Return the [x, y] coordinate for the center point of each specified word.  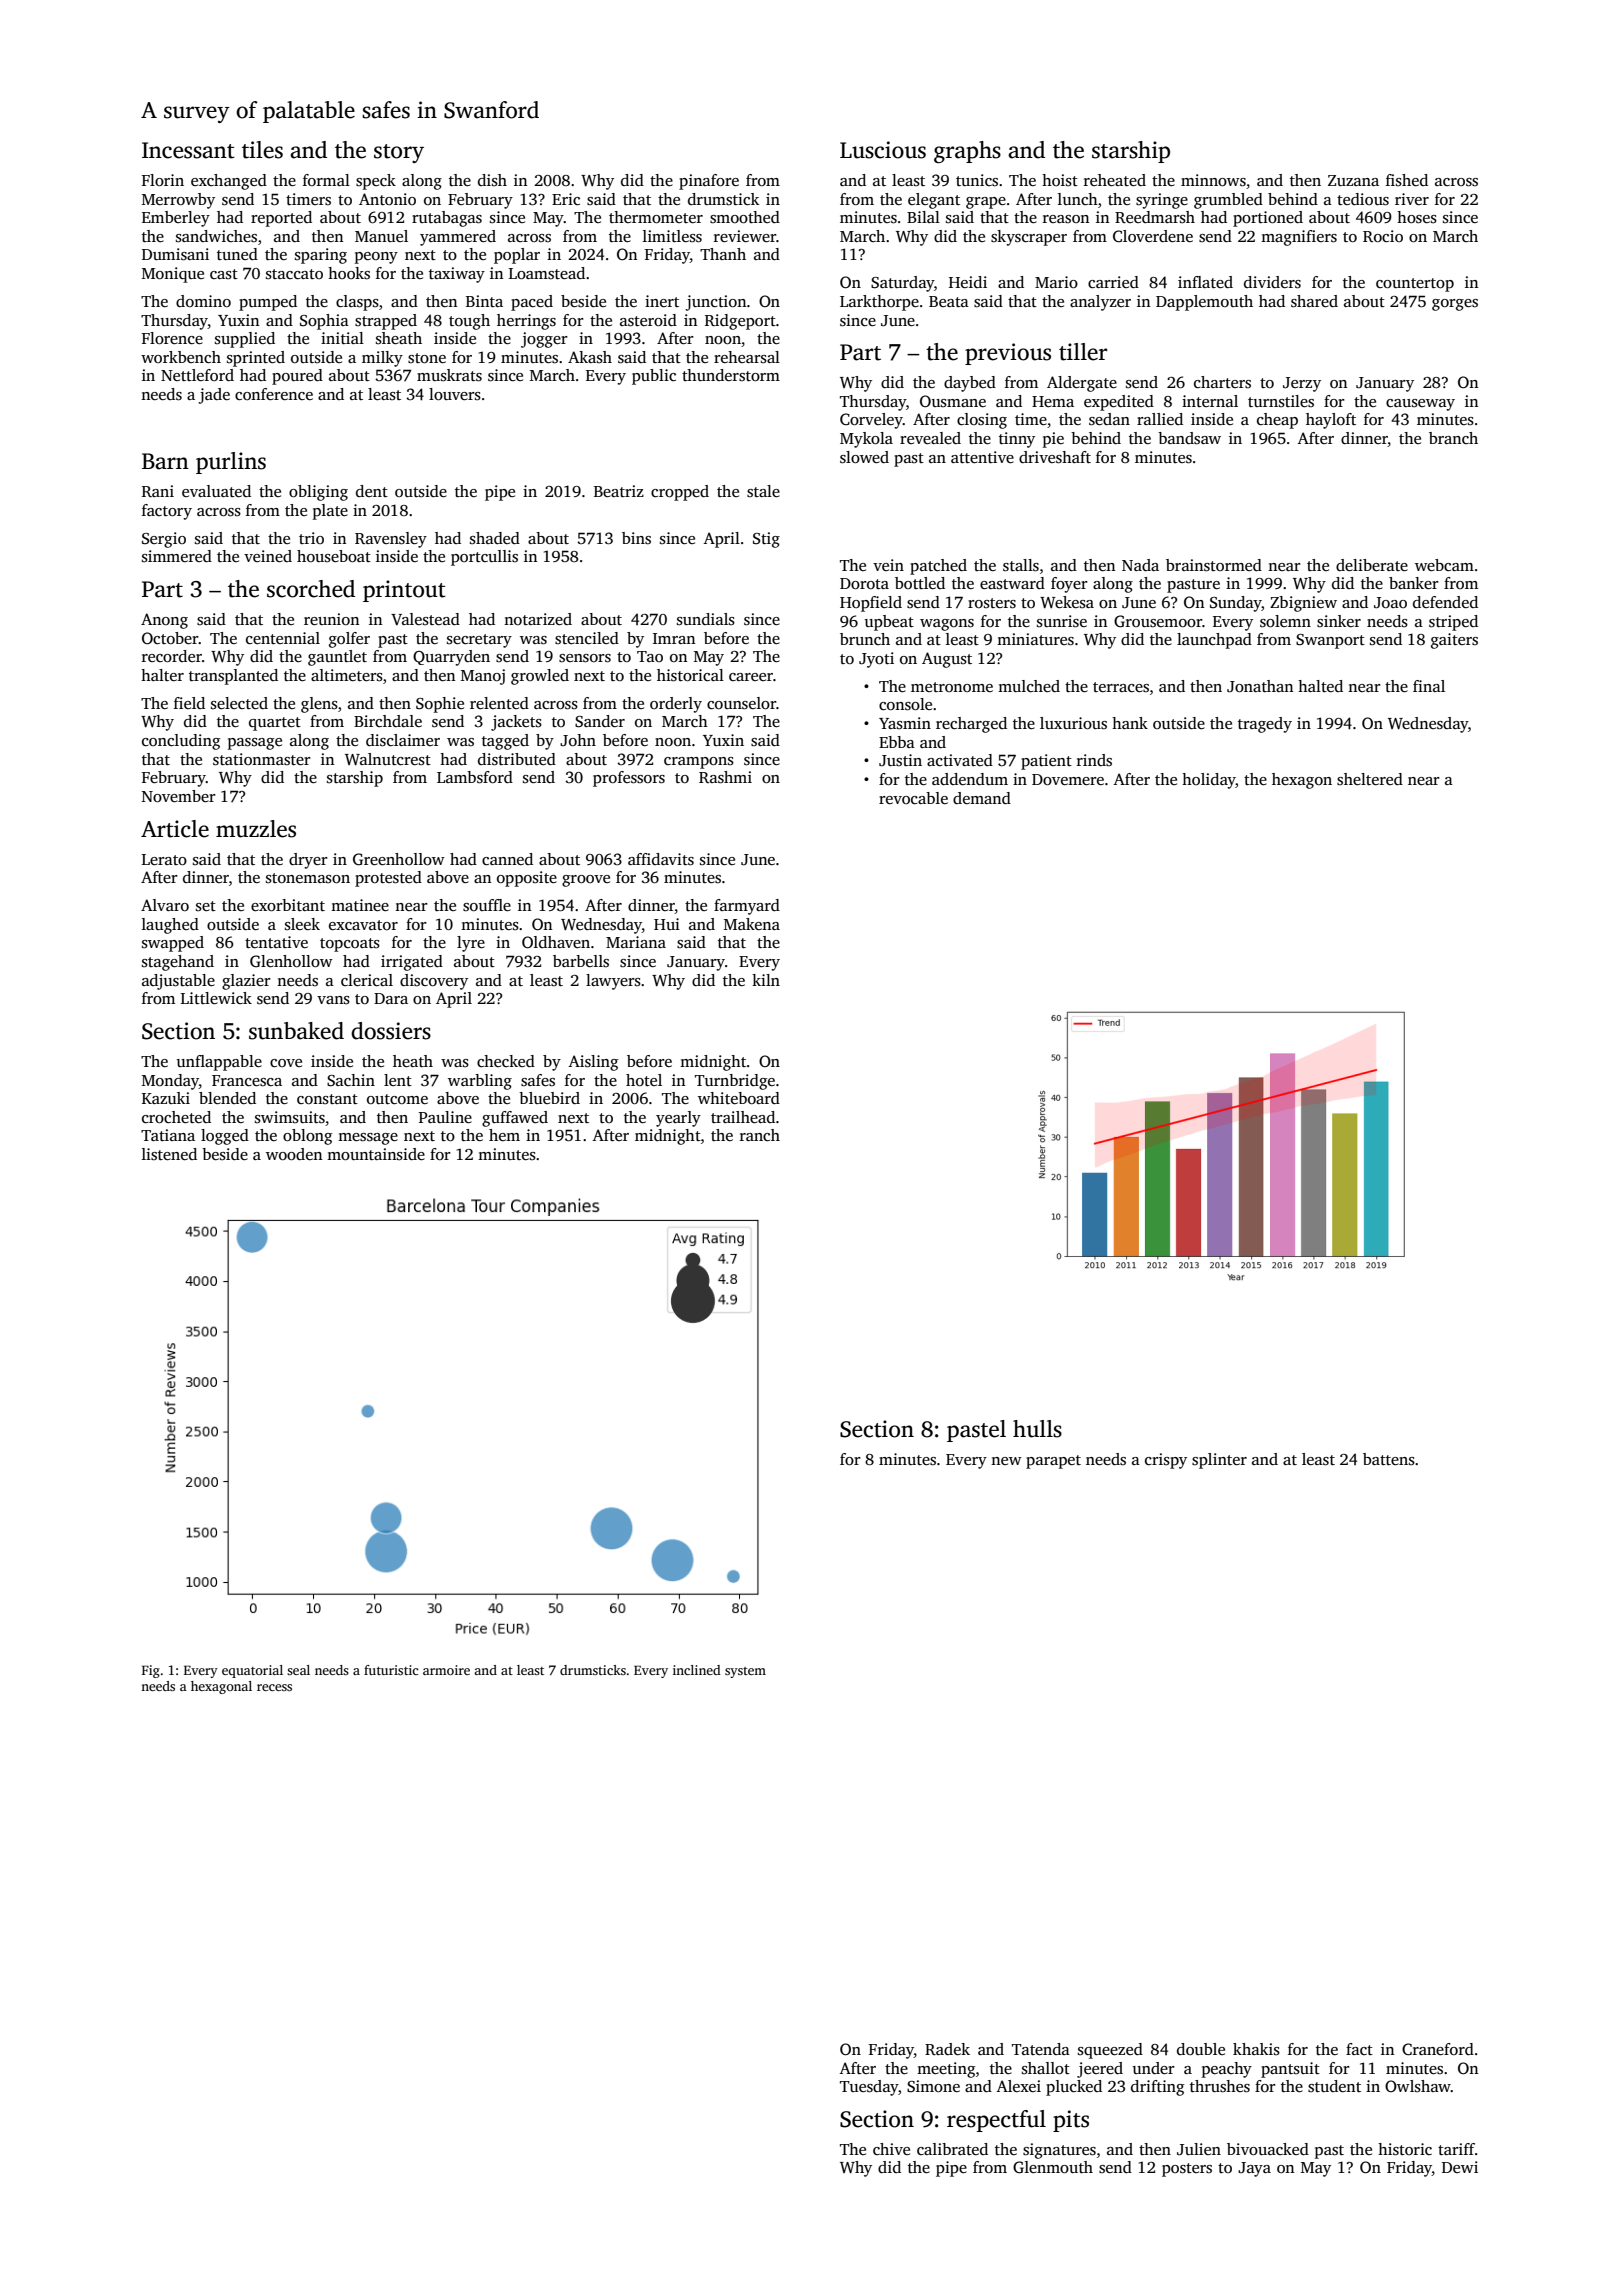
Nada [1140, 565]
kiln [766, 980]
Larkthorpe [879, 303]
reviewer [745, 236]
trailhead [743, 1117]
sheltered [1370, 779]
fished [1407, 180]
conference [274, 394]
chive [891, 2149]
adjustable [178, 982]
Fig [151, 1671]
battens [1389, 1459]
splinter [1219, 1461]
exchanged [229, 182]
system [745, 1672]
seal [298, 1670]
